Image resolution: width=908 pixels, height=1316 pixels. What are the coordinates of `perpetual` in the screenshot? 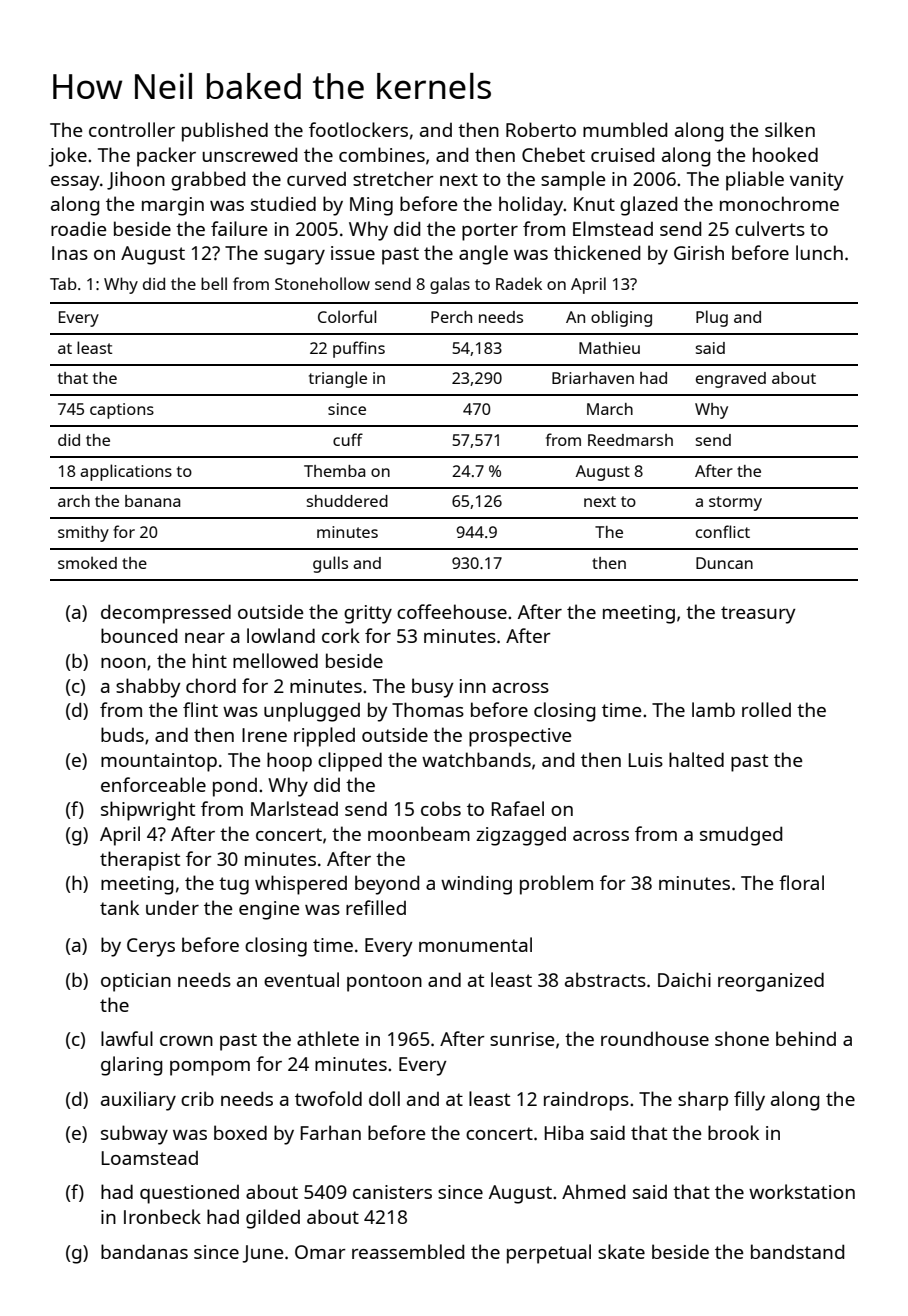 It's located at (549, 1254).
